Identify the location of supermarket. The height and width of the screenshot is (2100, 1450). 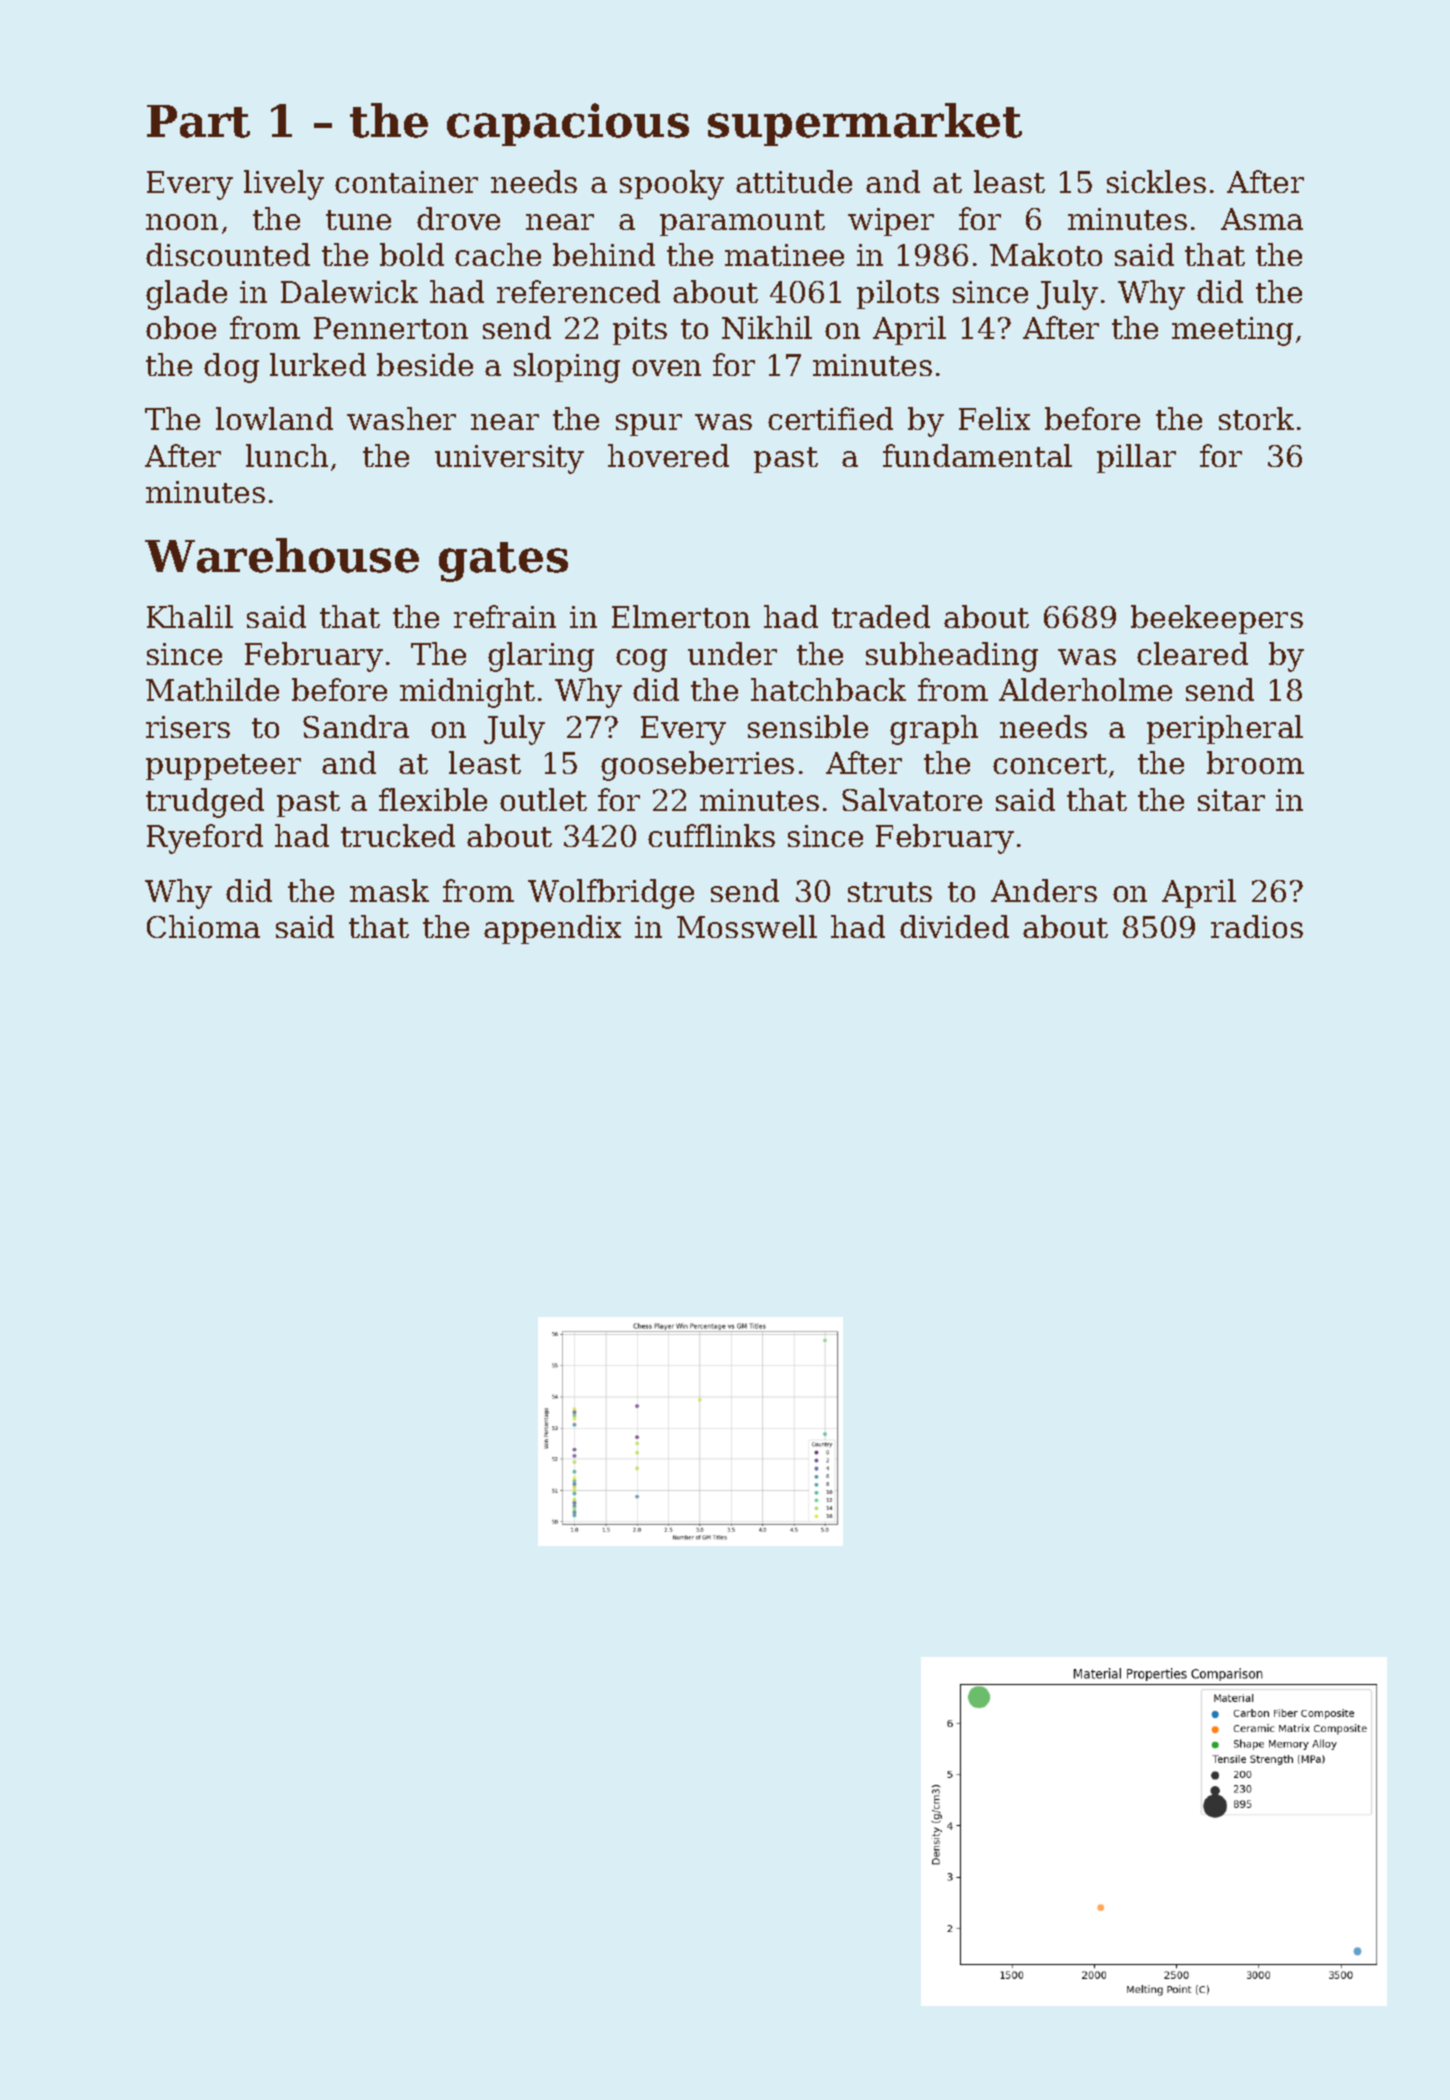
(865, 124).
